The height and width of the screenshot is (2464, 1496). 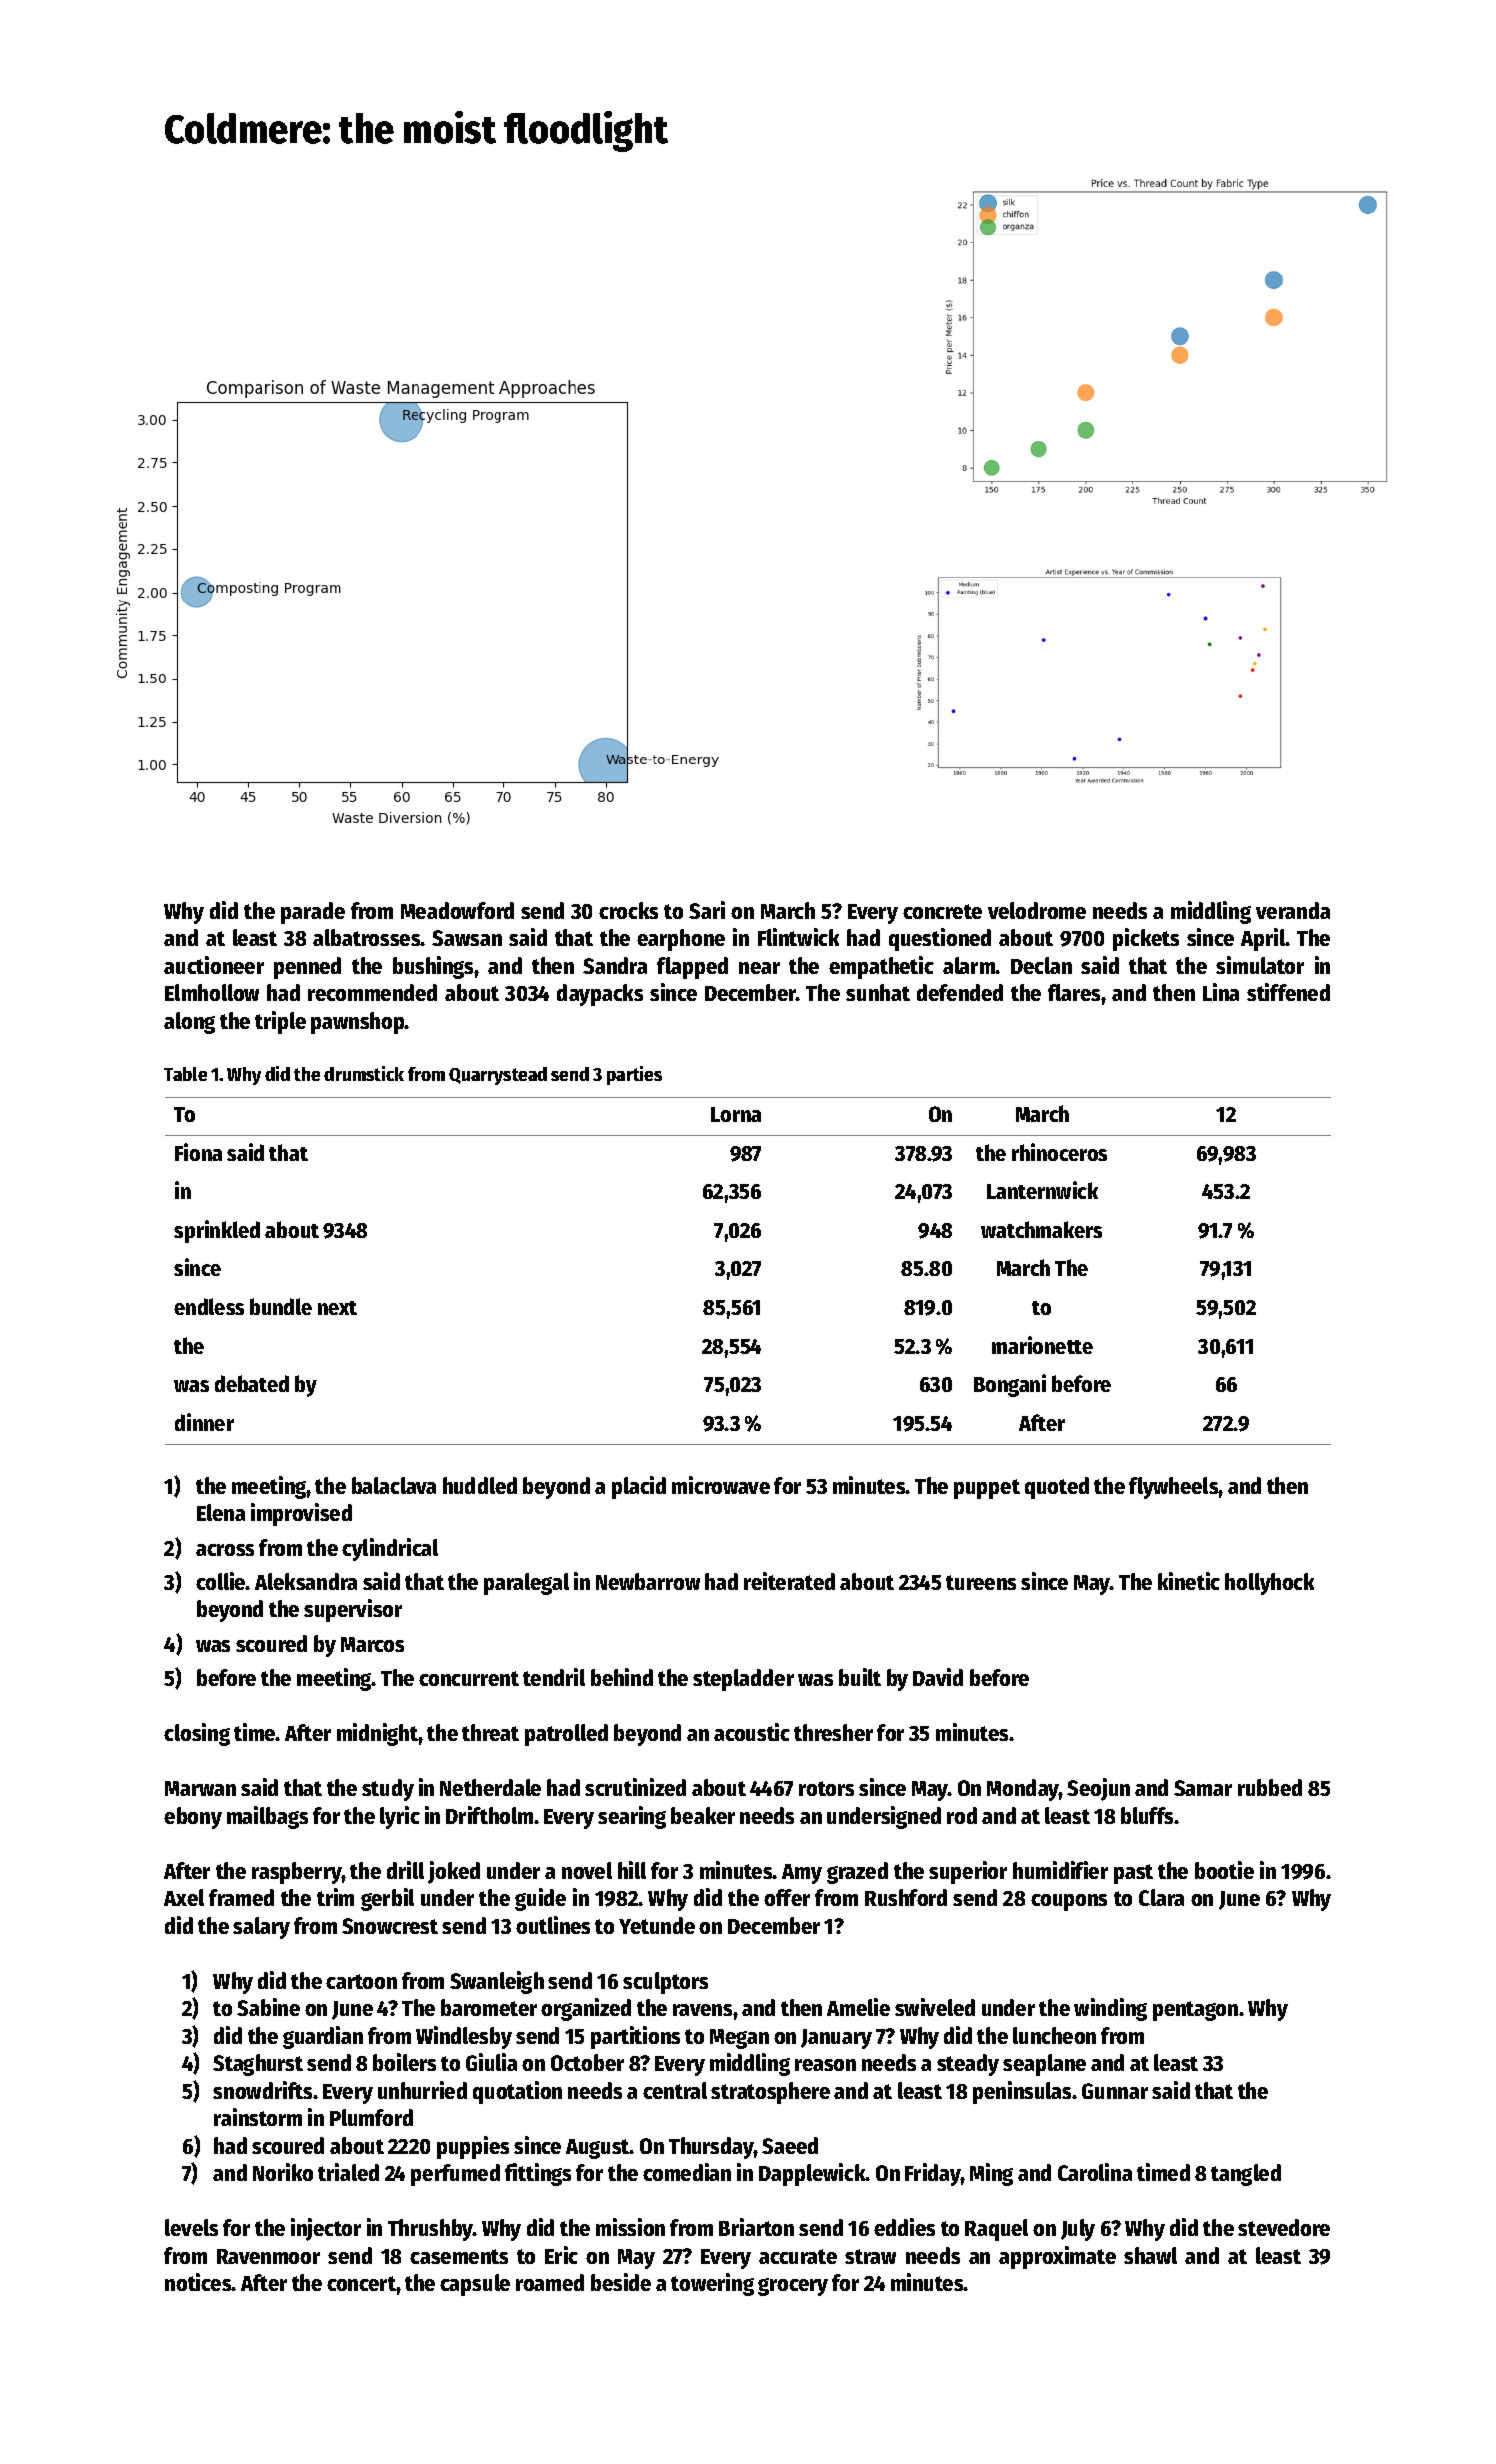 What do you see at coordinates (1074, 992) in the screenshot?
I see `flares` at bounding box center [1074, 992].
